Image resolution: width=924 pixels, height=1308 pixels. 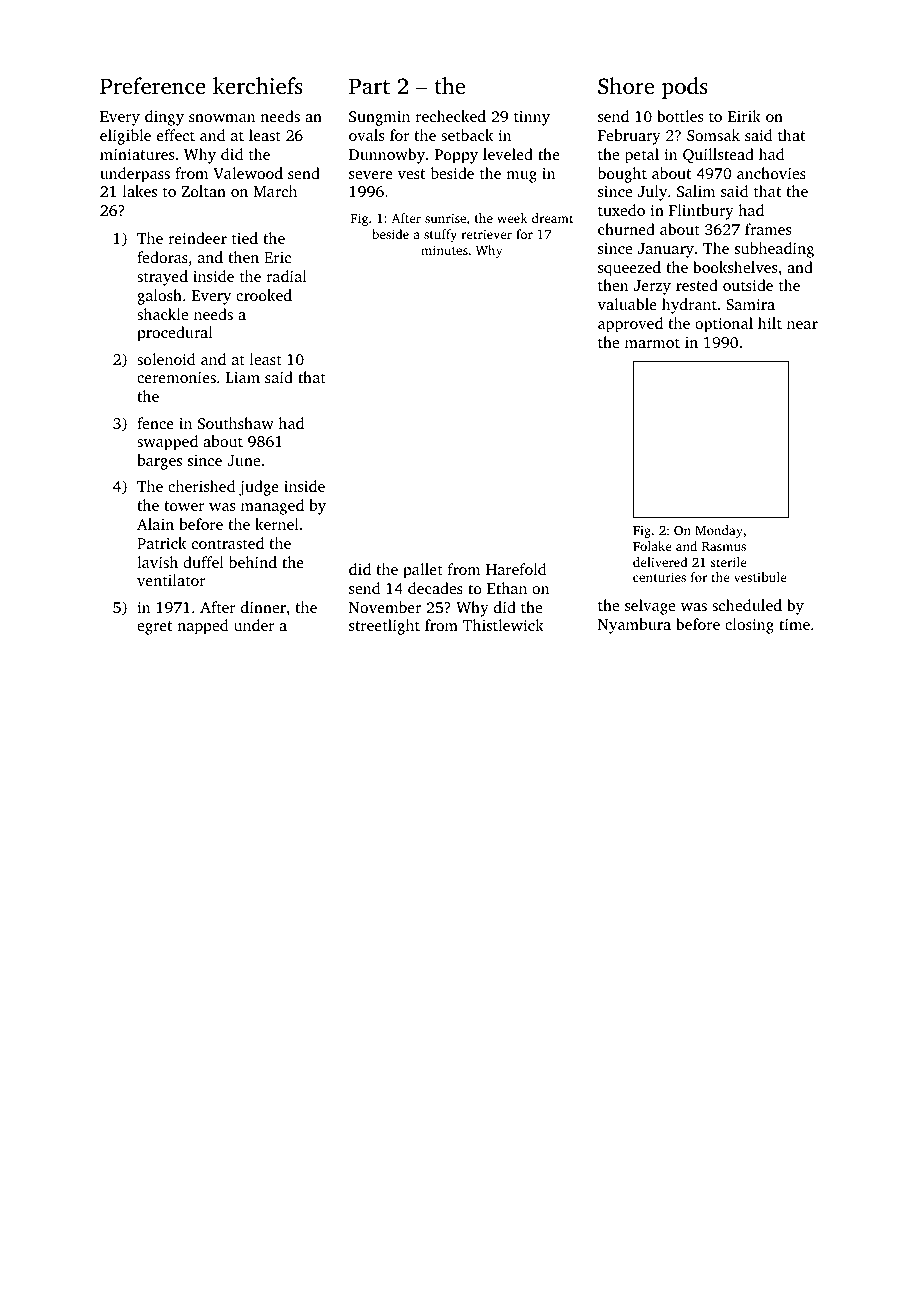 I want to click on subheading, so click(x=774, y=250).
